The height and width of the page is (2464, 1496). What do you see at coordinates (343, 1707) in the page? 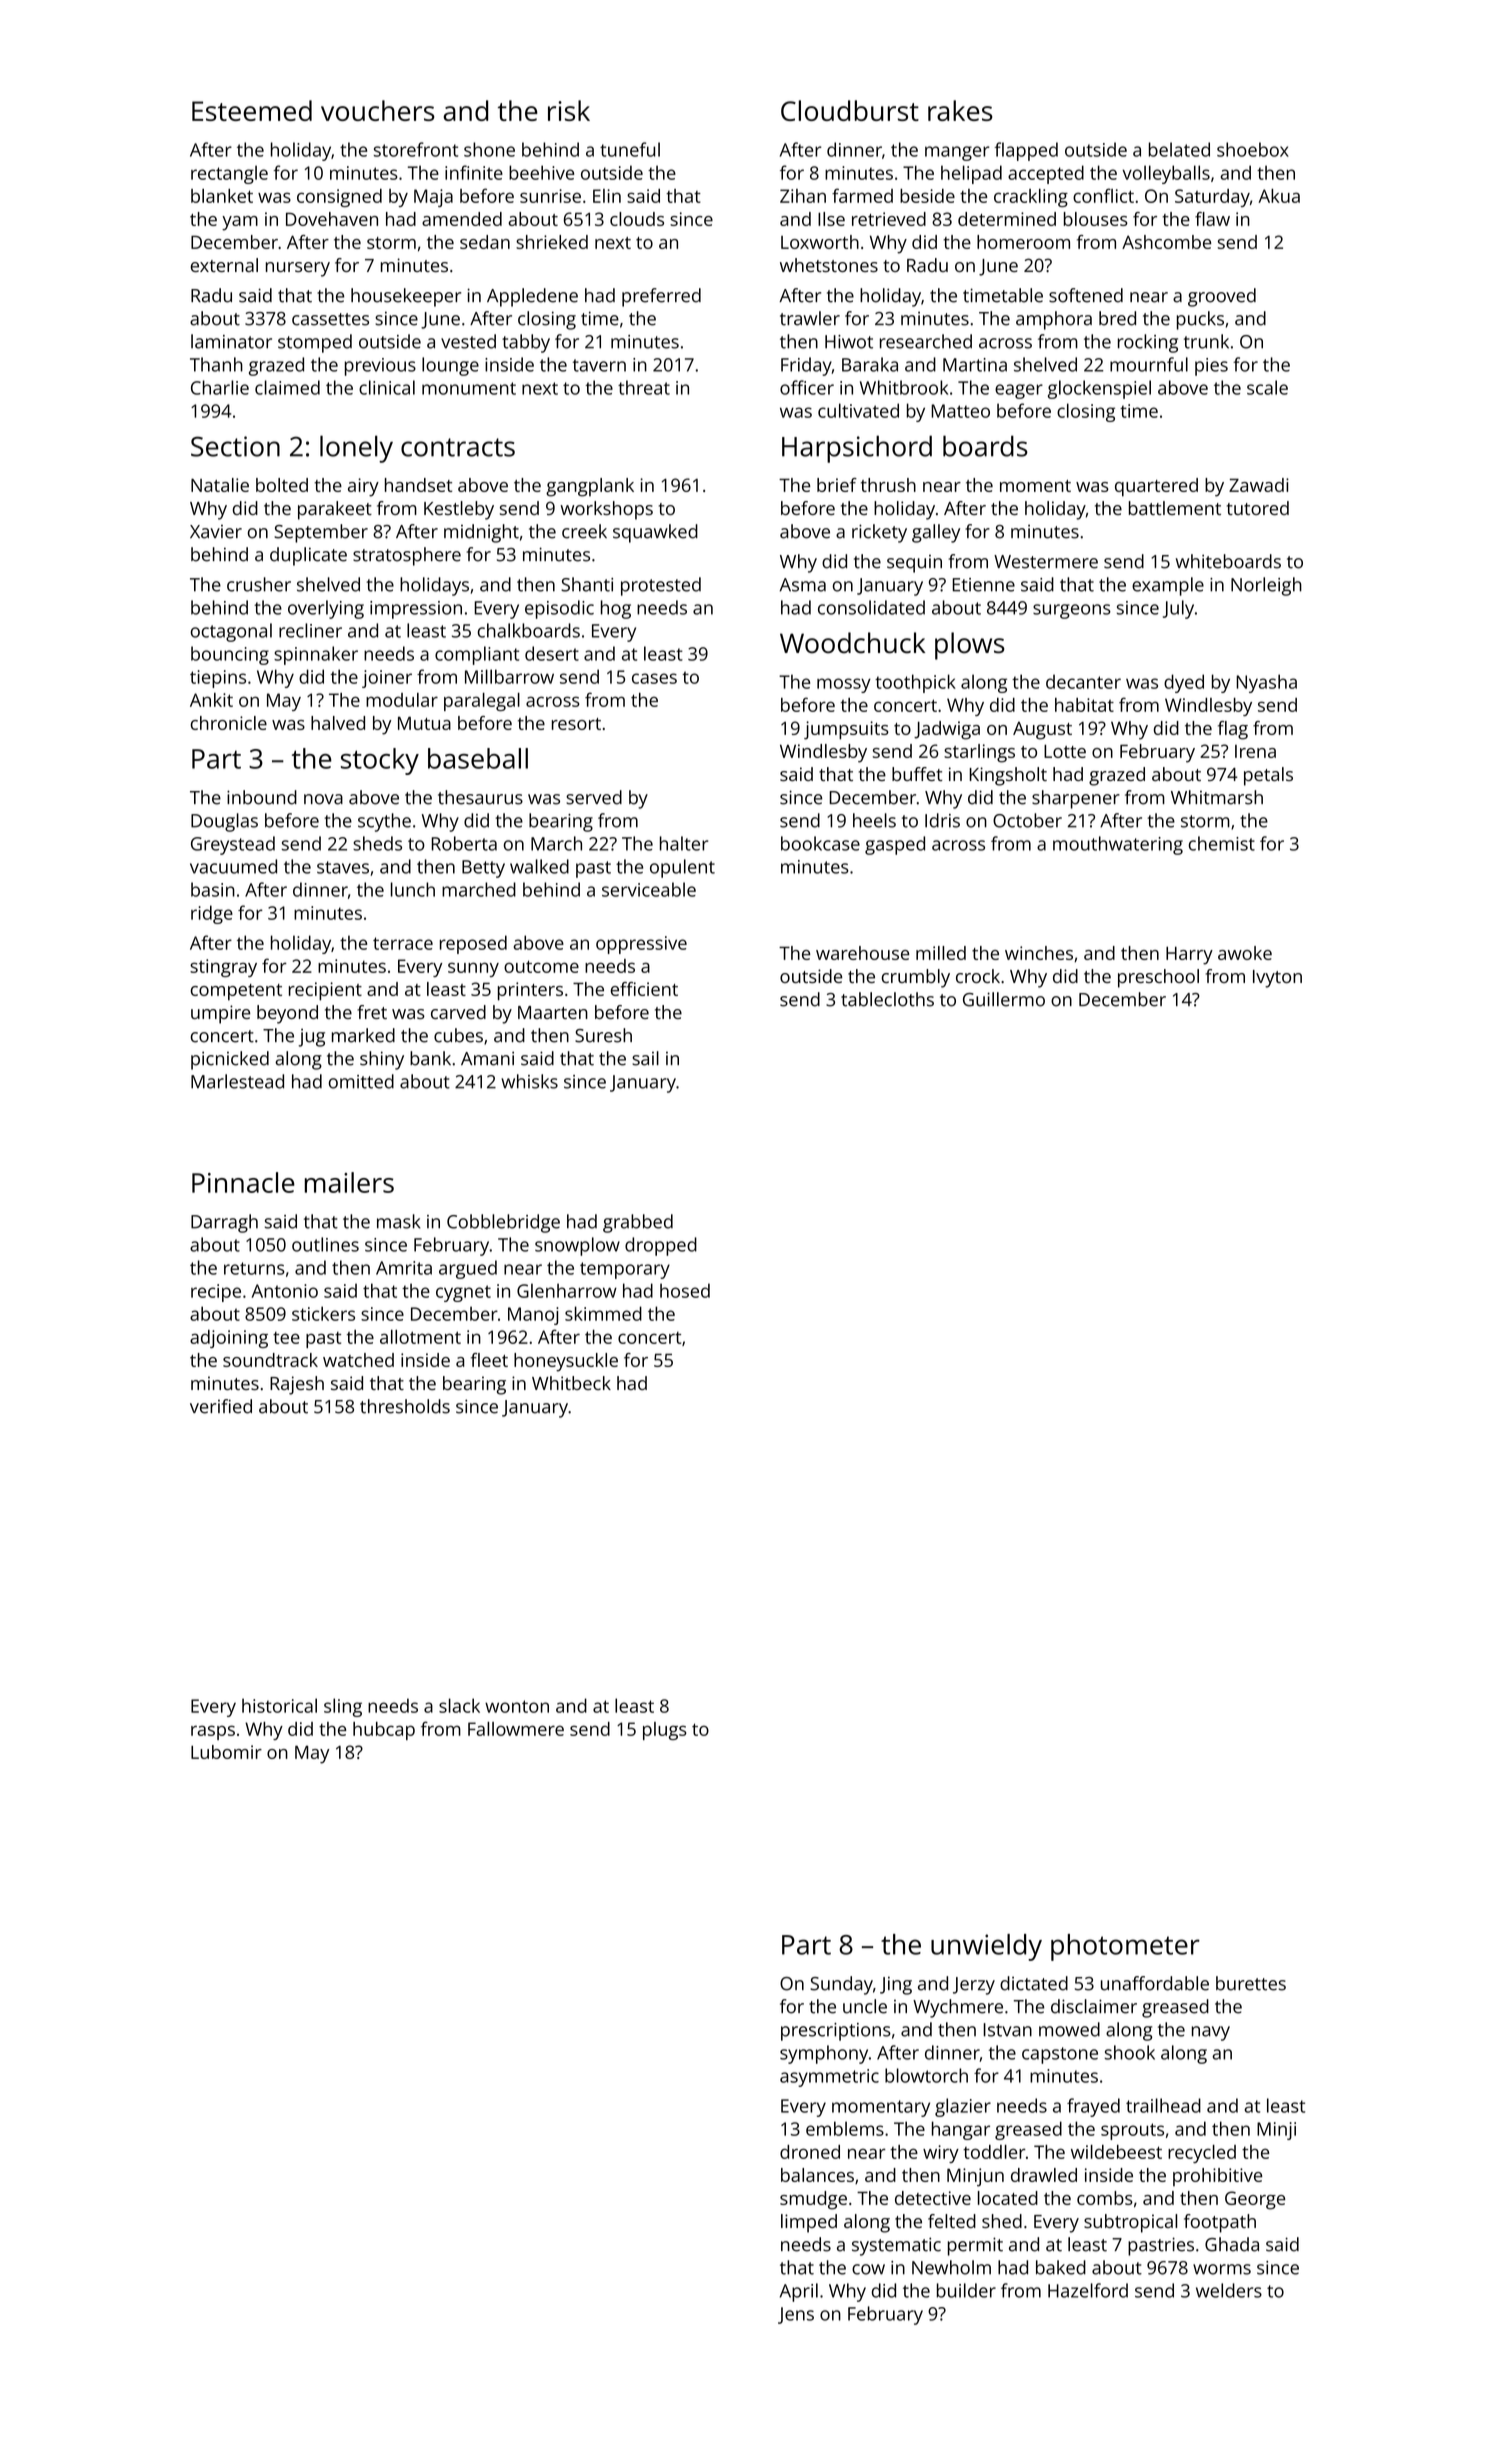
I see `sling` at bounding box center [343, 1707].
